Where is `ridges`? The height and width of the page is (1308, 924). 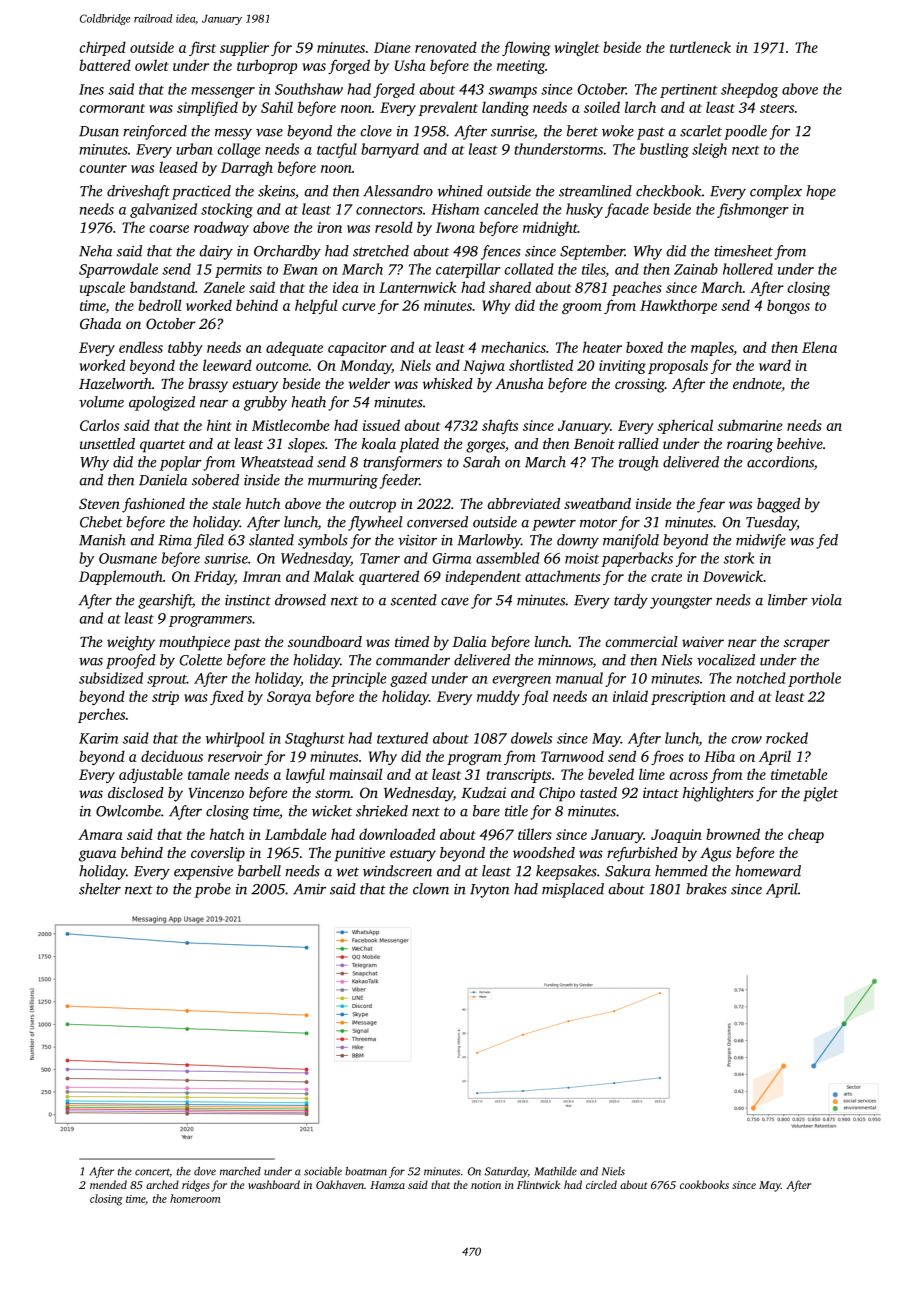
ridges is located at coordinates (195, 1186).
